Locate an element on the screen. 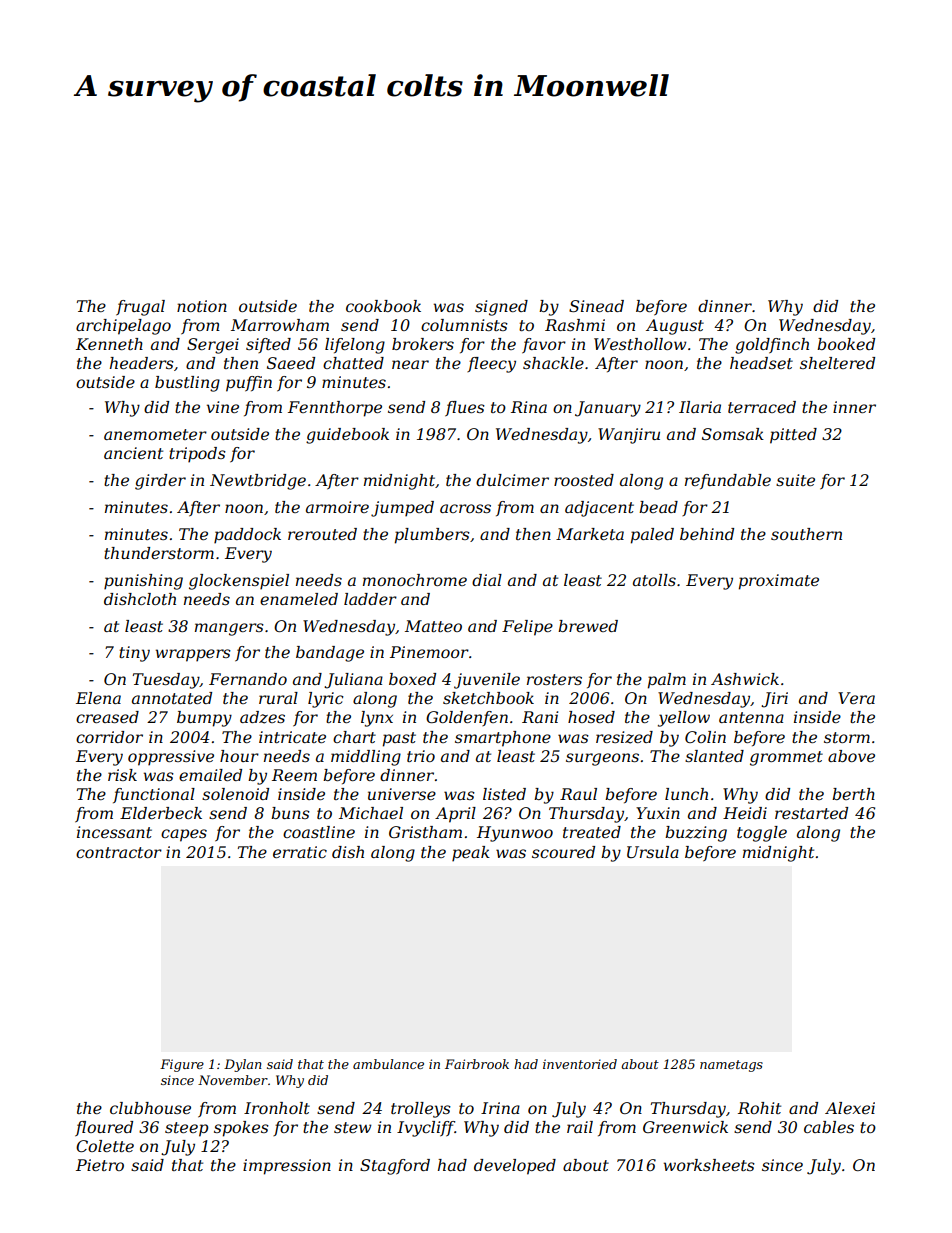  developed is located at coordinates (515, 1167).
